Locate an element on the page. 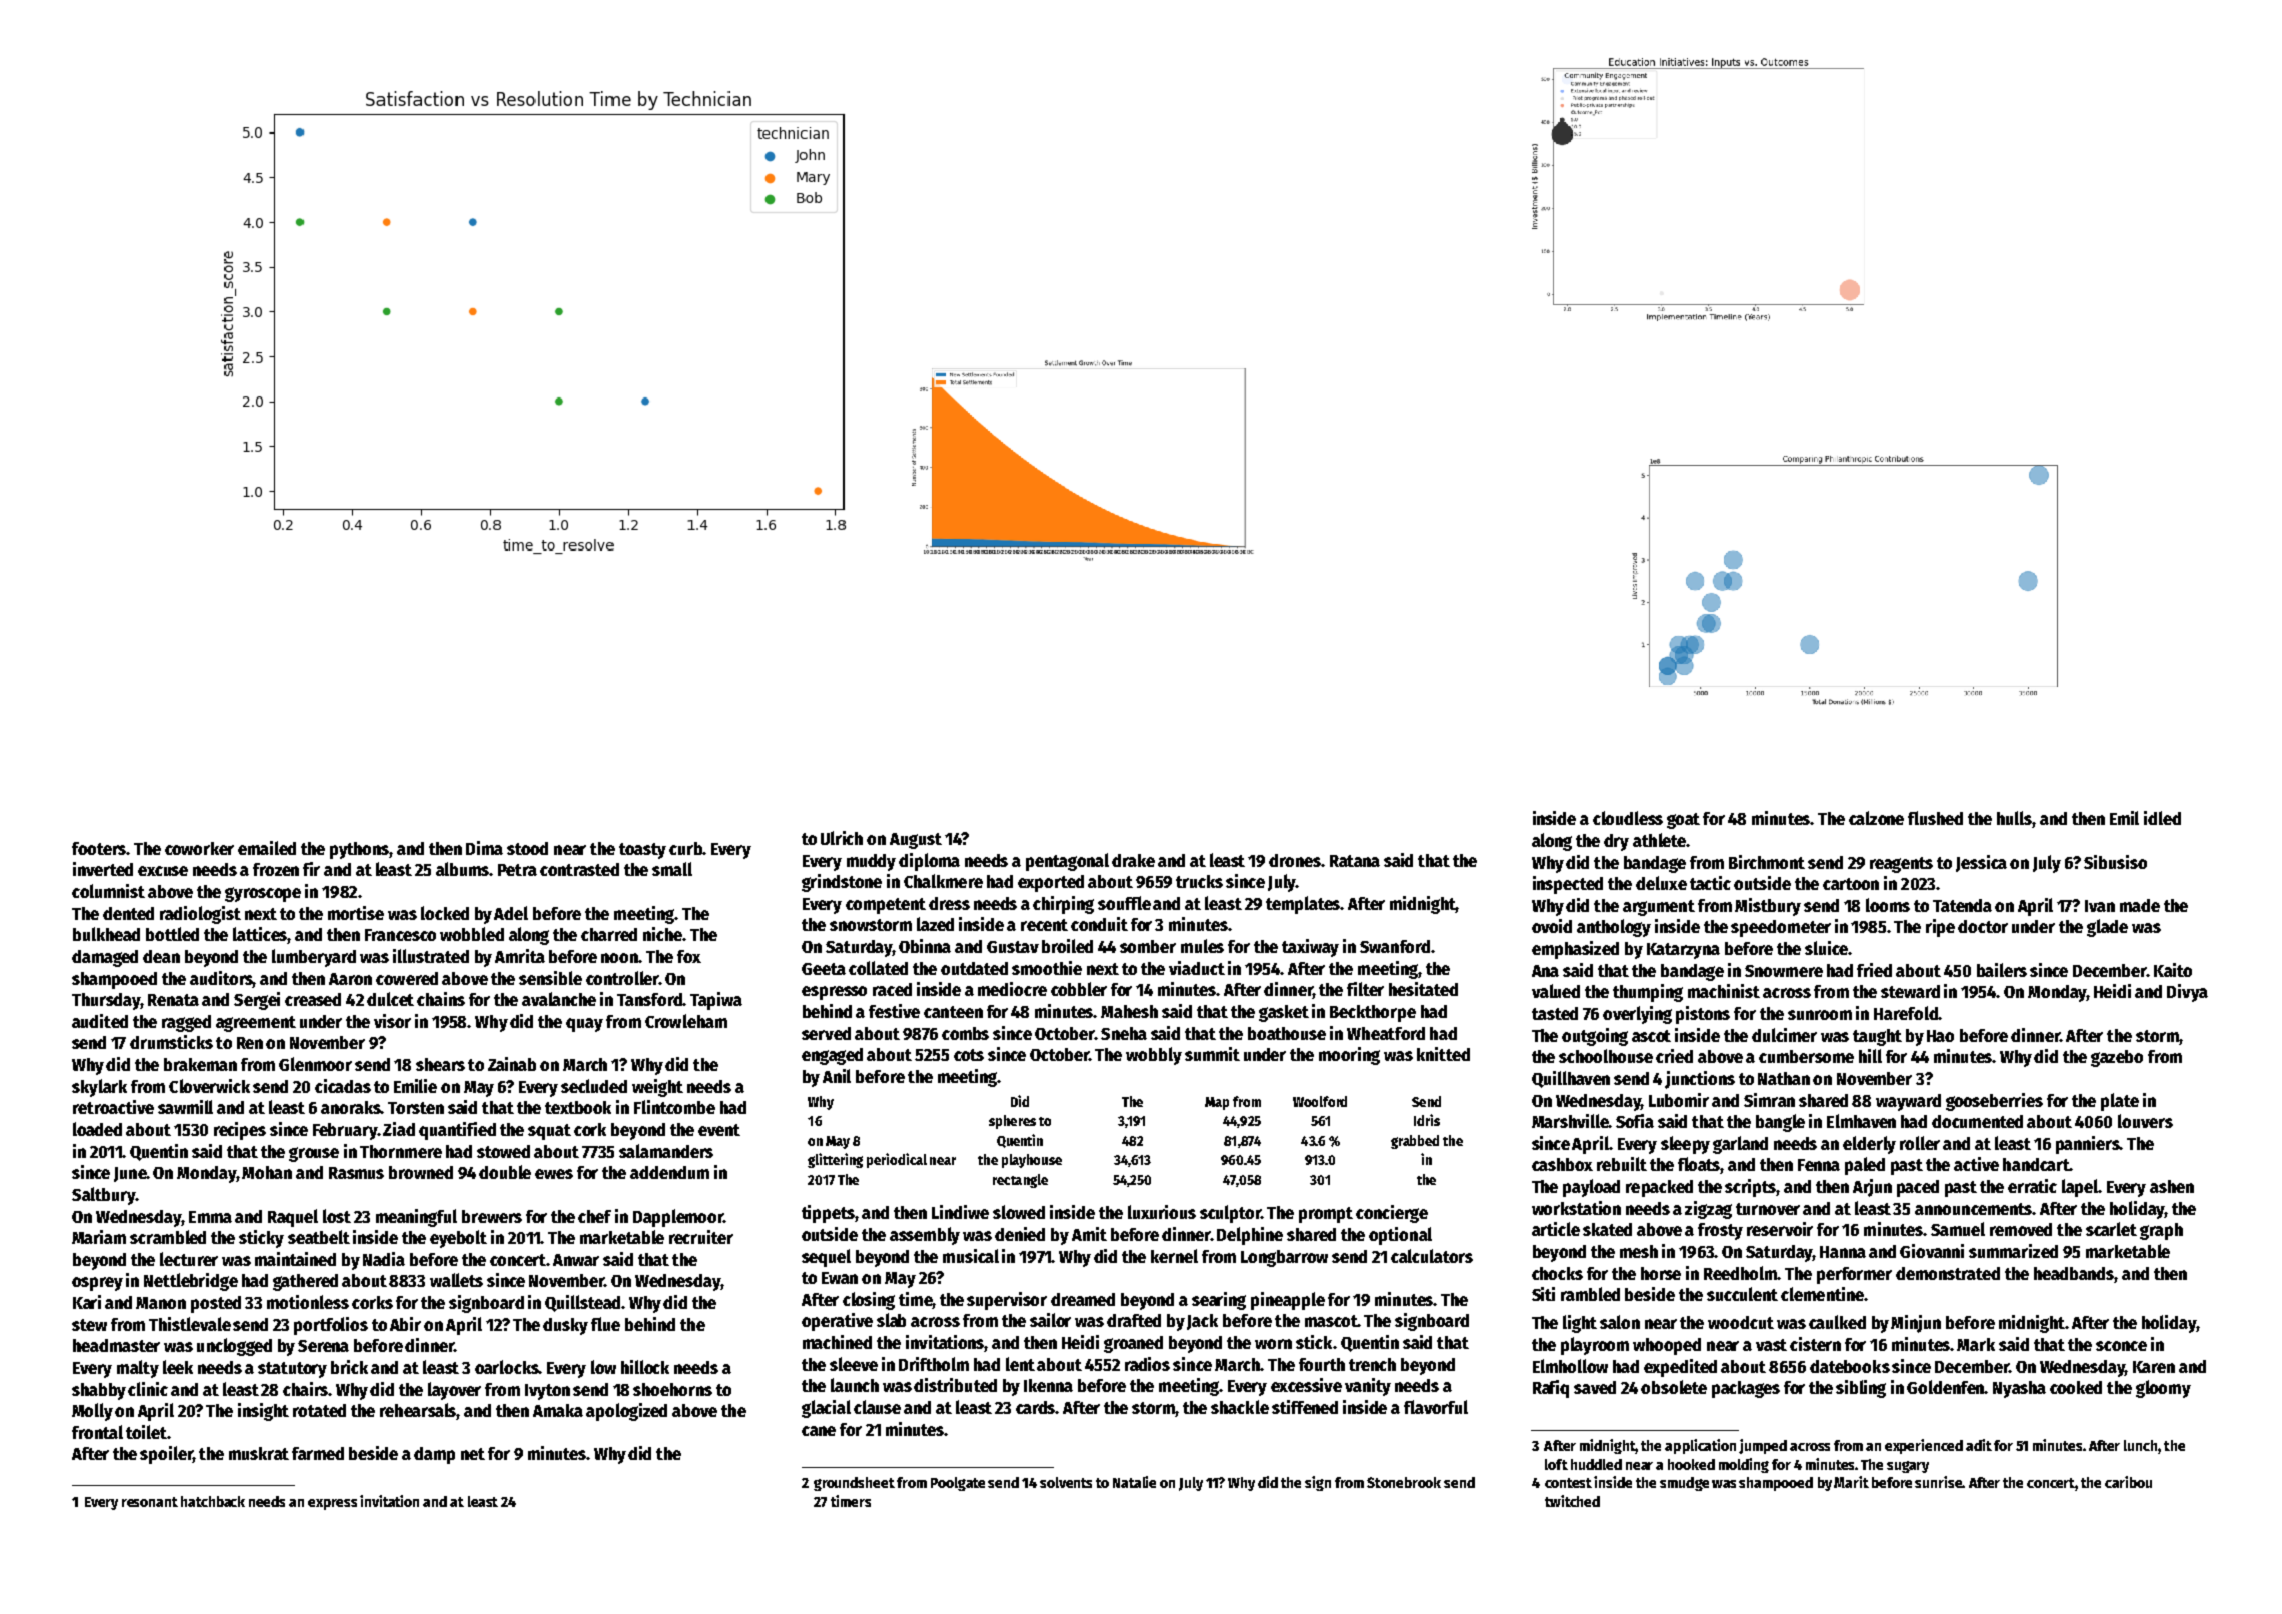 The height and width of the page is (1614, 2282). damp is located at coordinates (434, 1455).
